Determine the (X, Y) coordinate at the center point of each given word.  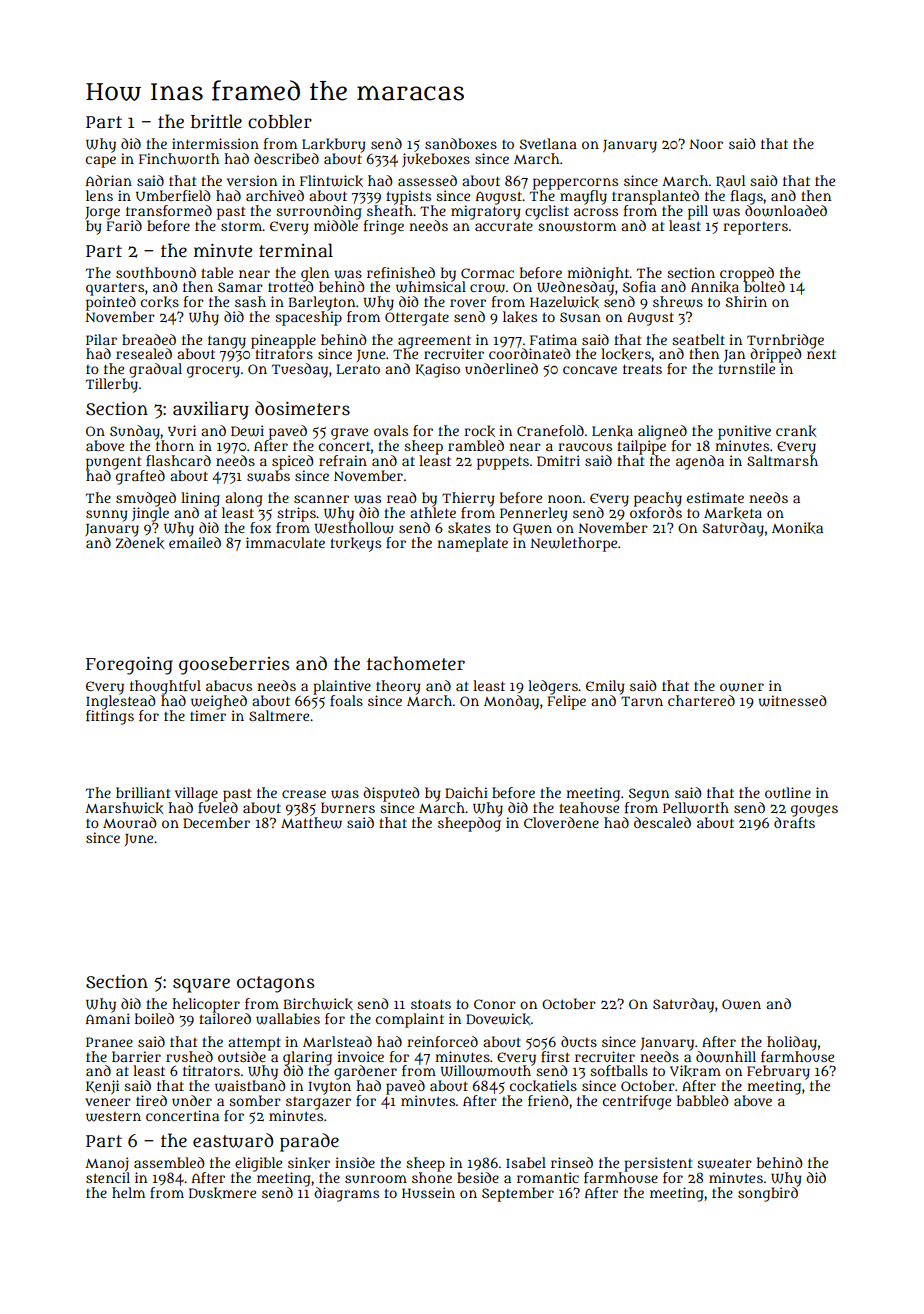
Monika (797, 528)
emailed (195, 542)
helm (128, 1192)
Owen (741, 1004)
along (244, 499)
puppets (503, 463)
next (821, 354)
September (518, 1194)
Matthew (311, 823)
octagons (276, 984)
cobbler (280, 121)
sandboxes (461, 143)
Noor (706, 144)
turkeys (355, 544)
